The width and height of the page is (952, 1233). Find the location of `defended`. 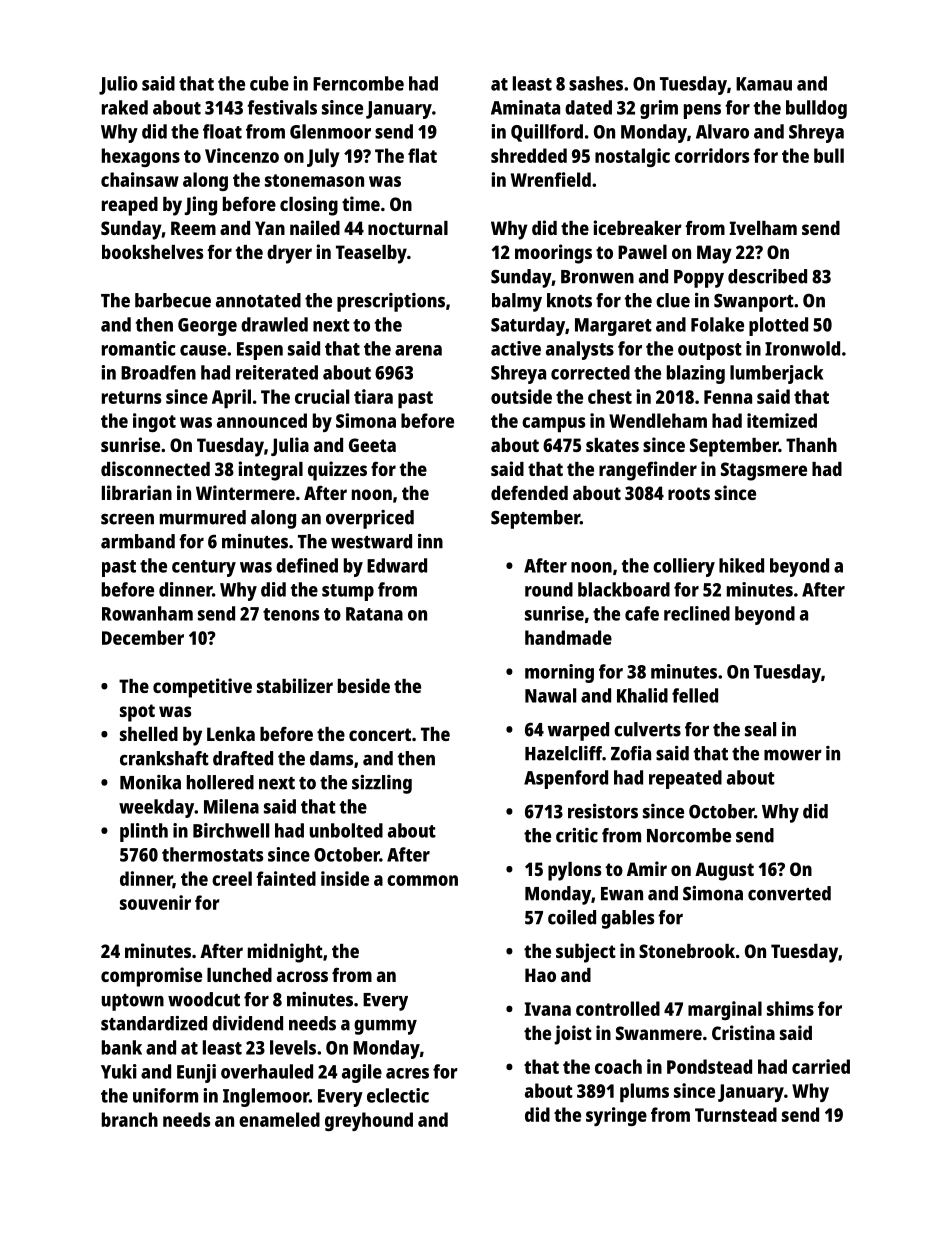

defended is located at coordinates (529, 492).
